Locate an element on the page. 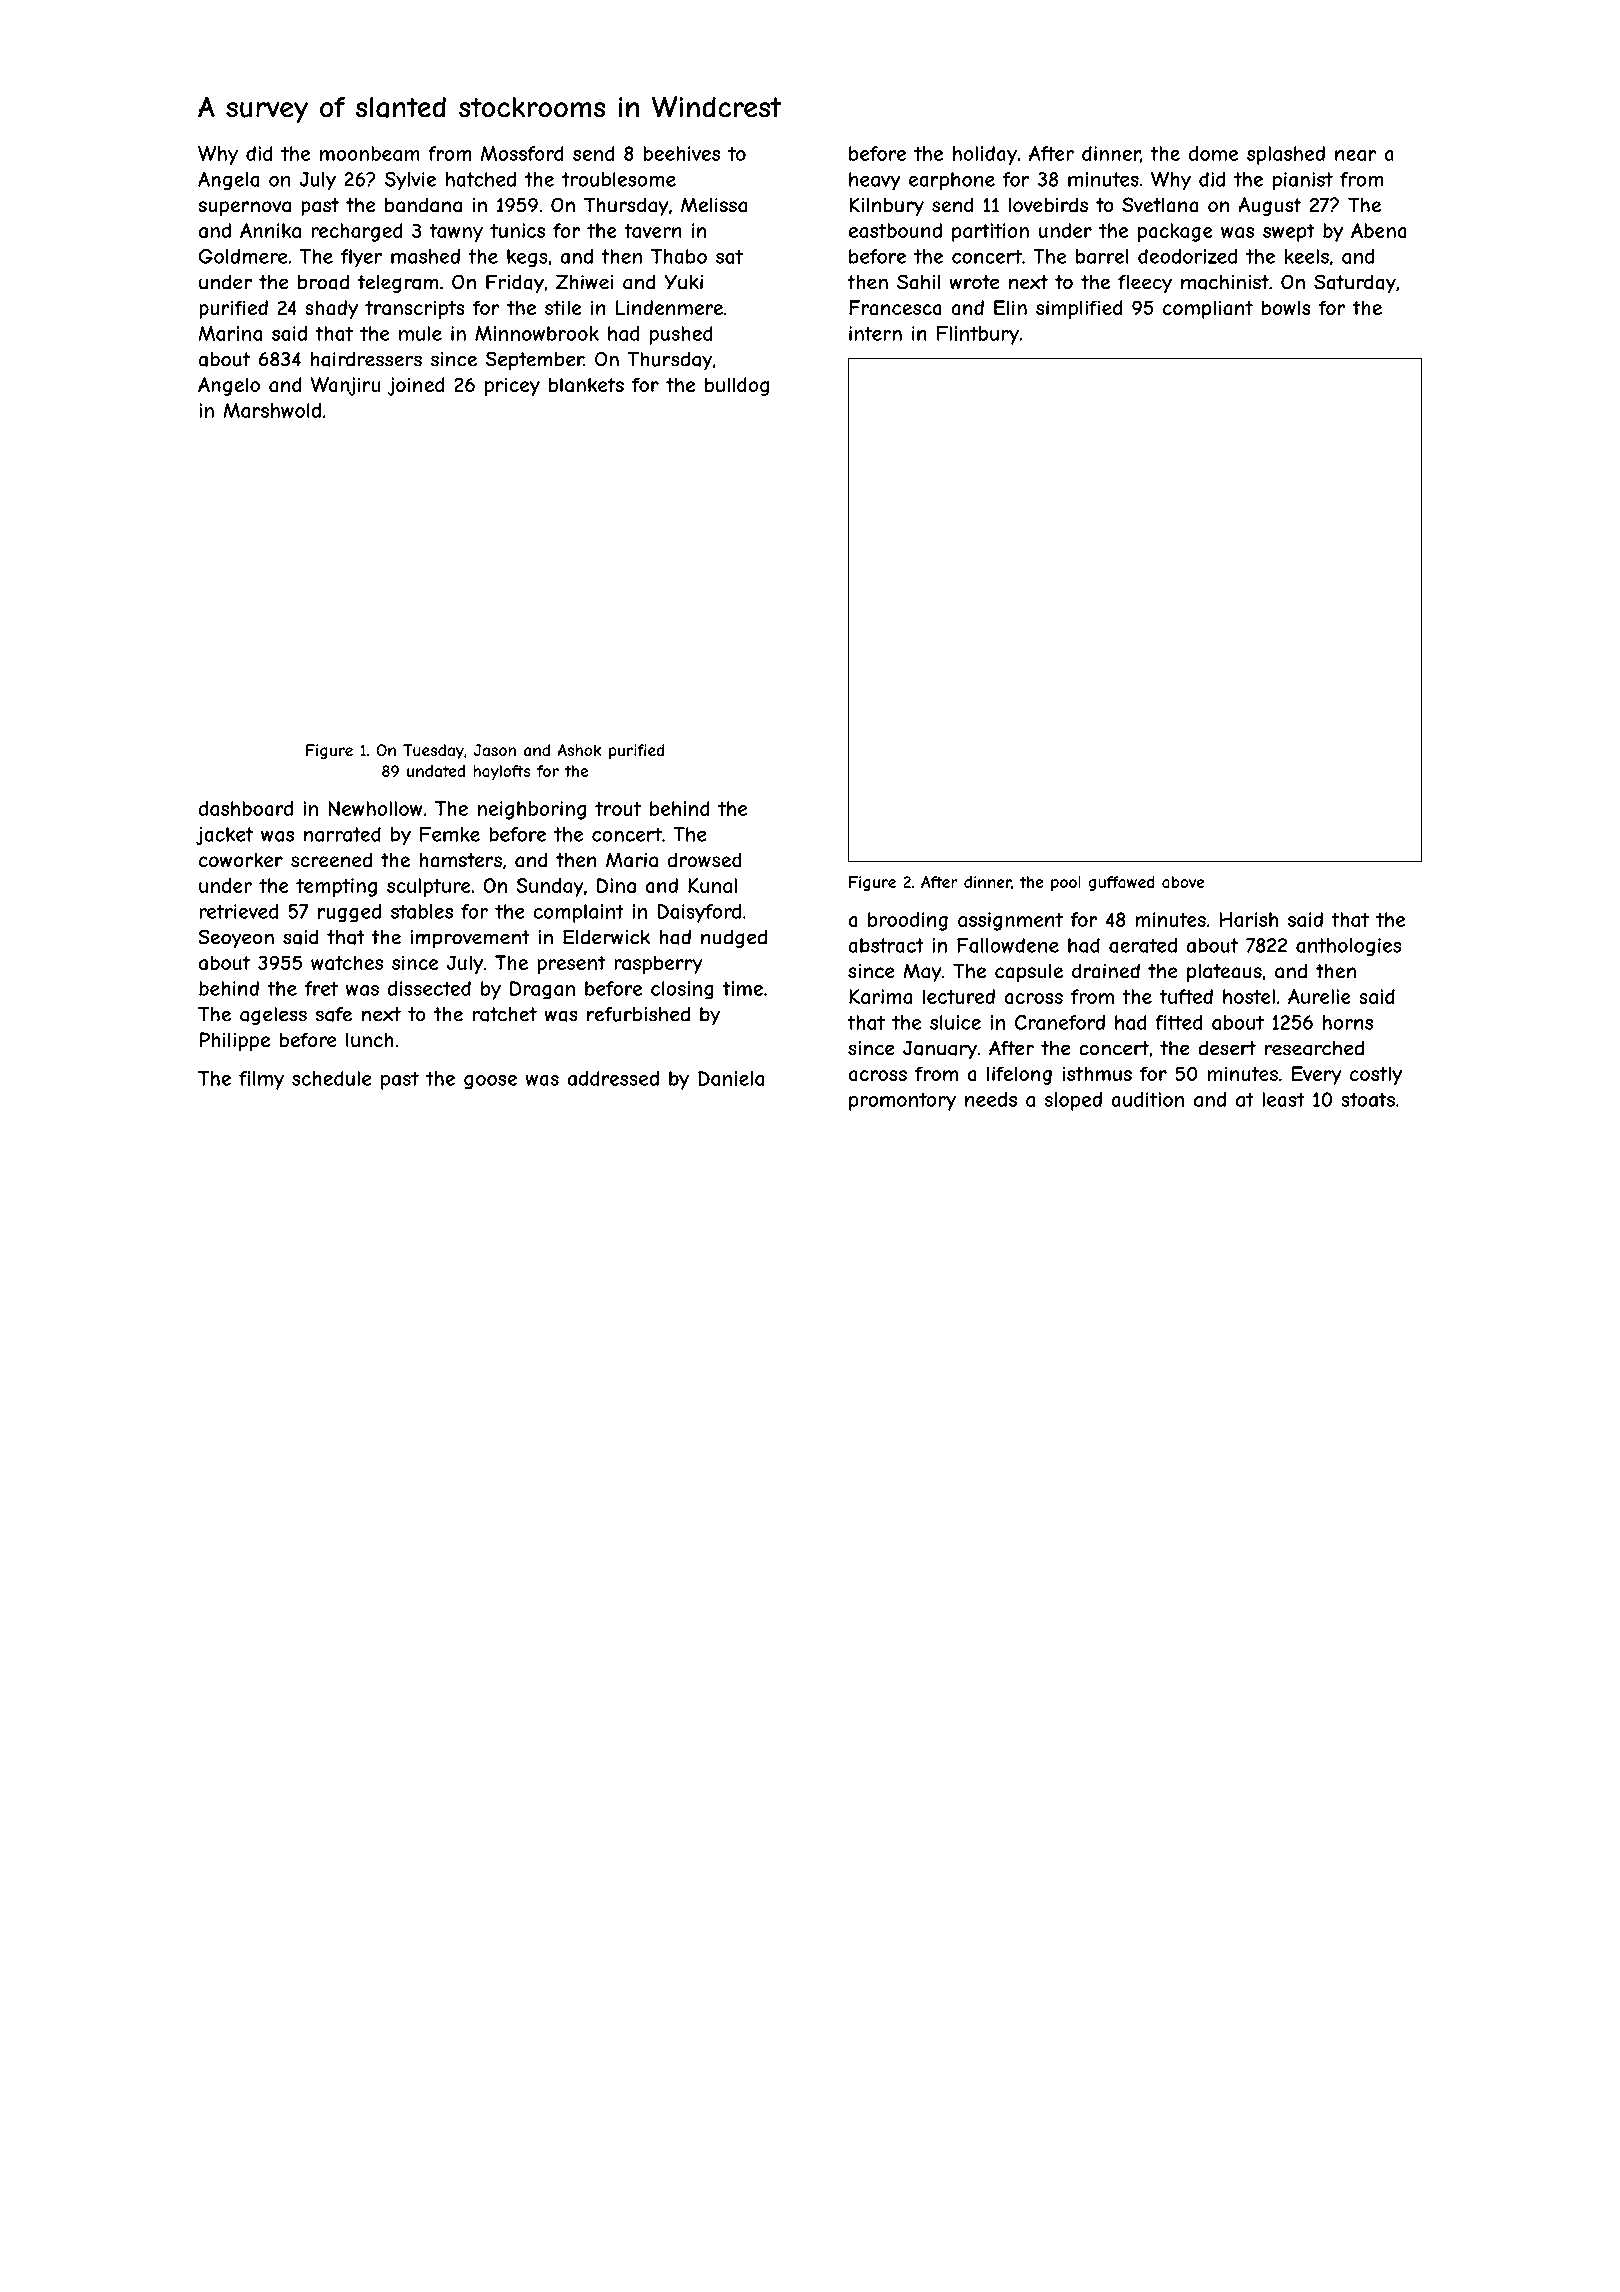 This document has width=1620, height=2292. closing is located at coordinates (682, 990).
